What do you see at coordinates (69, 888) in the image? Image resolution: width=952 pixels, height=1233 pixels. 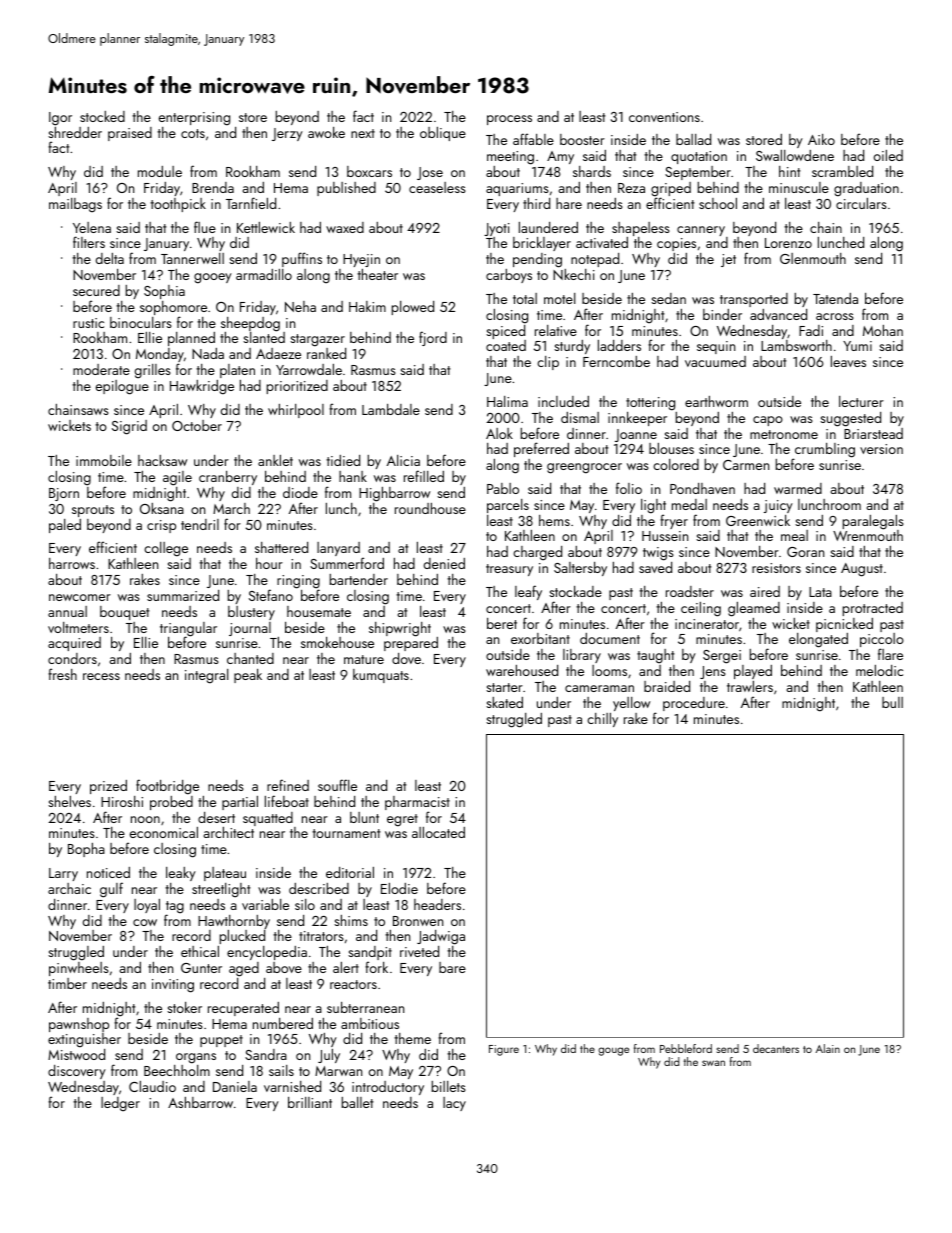 I see `archaic` at bounding box center [69, 888].
